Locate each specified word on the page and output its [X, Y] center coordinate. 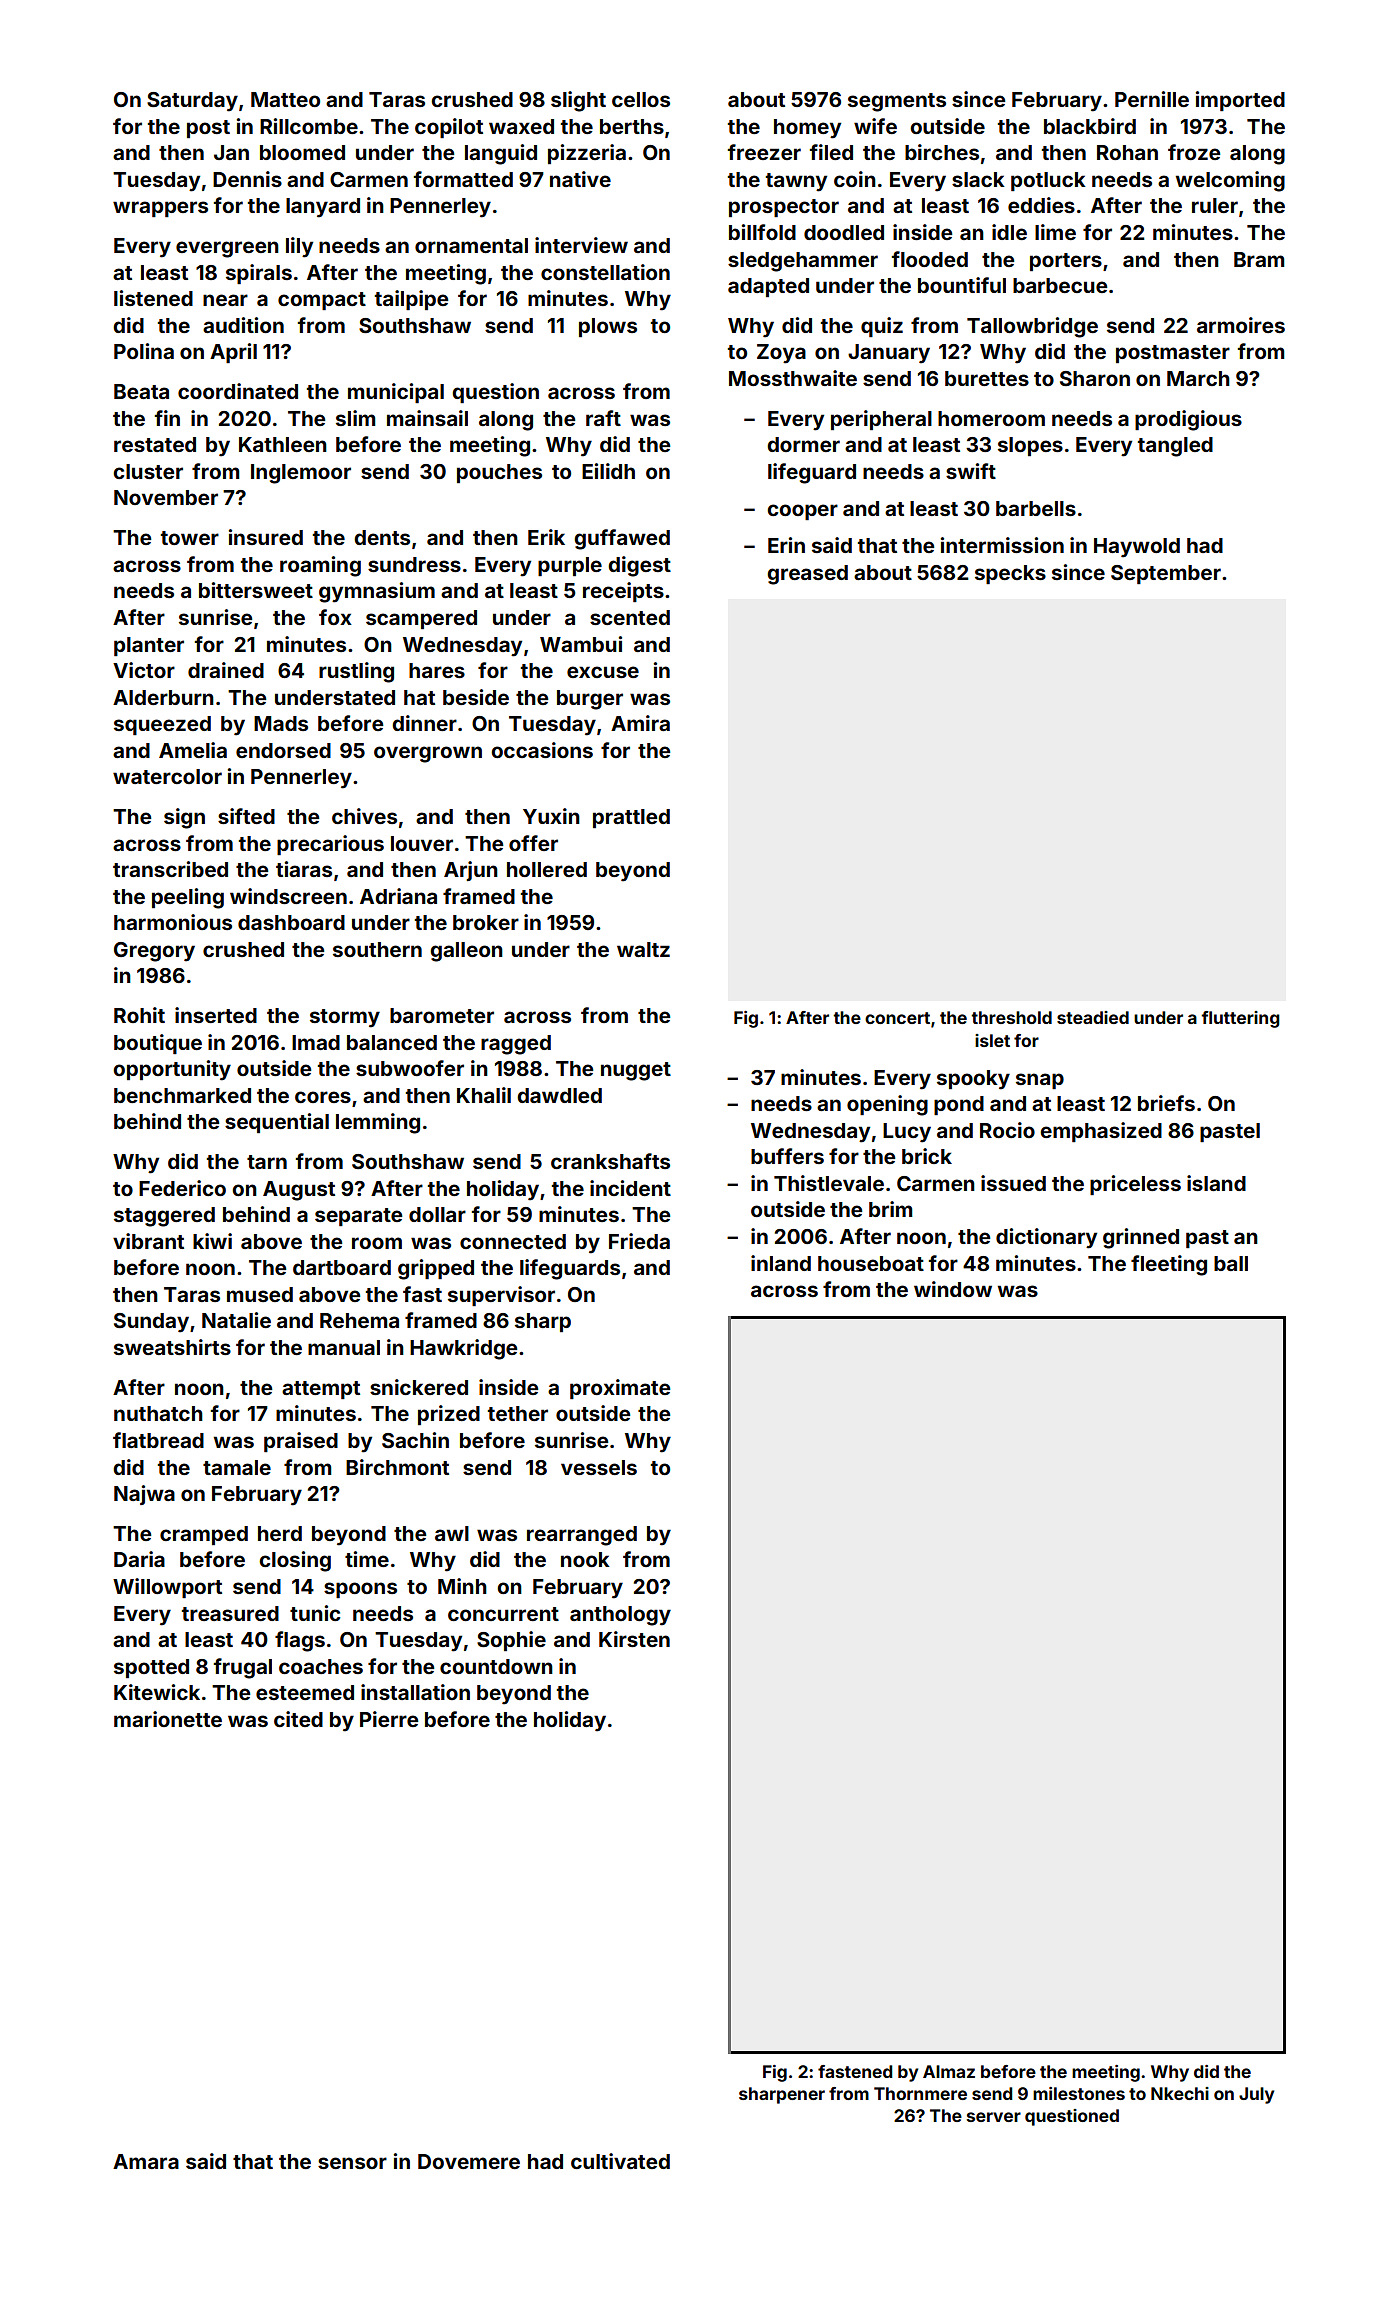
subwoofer [410, 1068]
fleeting [1169, 1265]
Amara [146, 2161]
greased [807, 575]
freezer [764, 152]
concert [897, 1018]
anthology [620, 1616]
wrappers [160, 209]
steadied [1093, 1017]
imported [1240, 101]
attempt [321, 1390]
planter [149, 646]
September [1166, 574]
